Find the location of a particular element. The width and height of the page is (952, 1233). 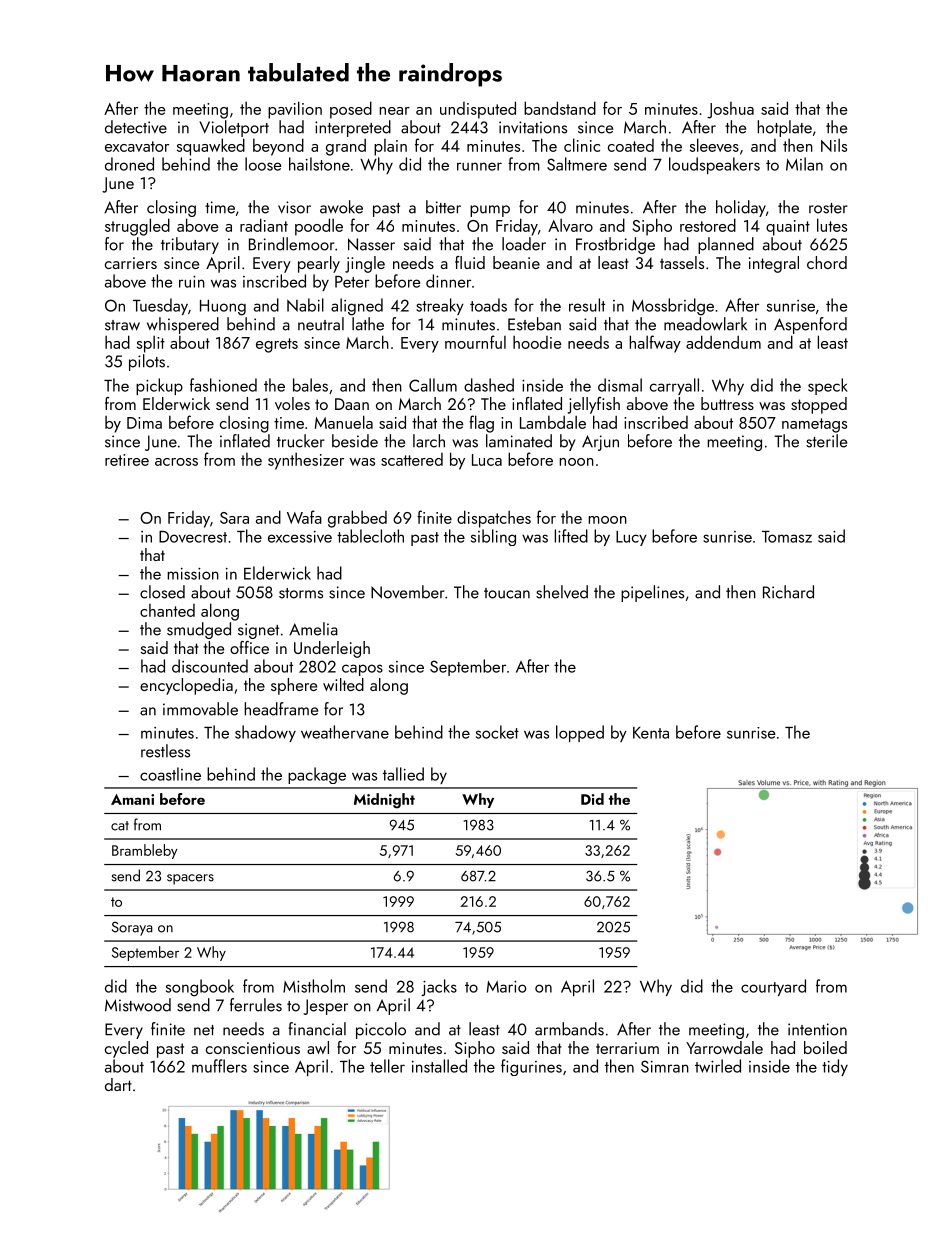

bandstand is located at coordinates (560, 108).
